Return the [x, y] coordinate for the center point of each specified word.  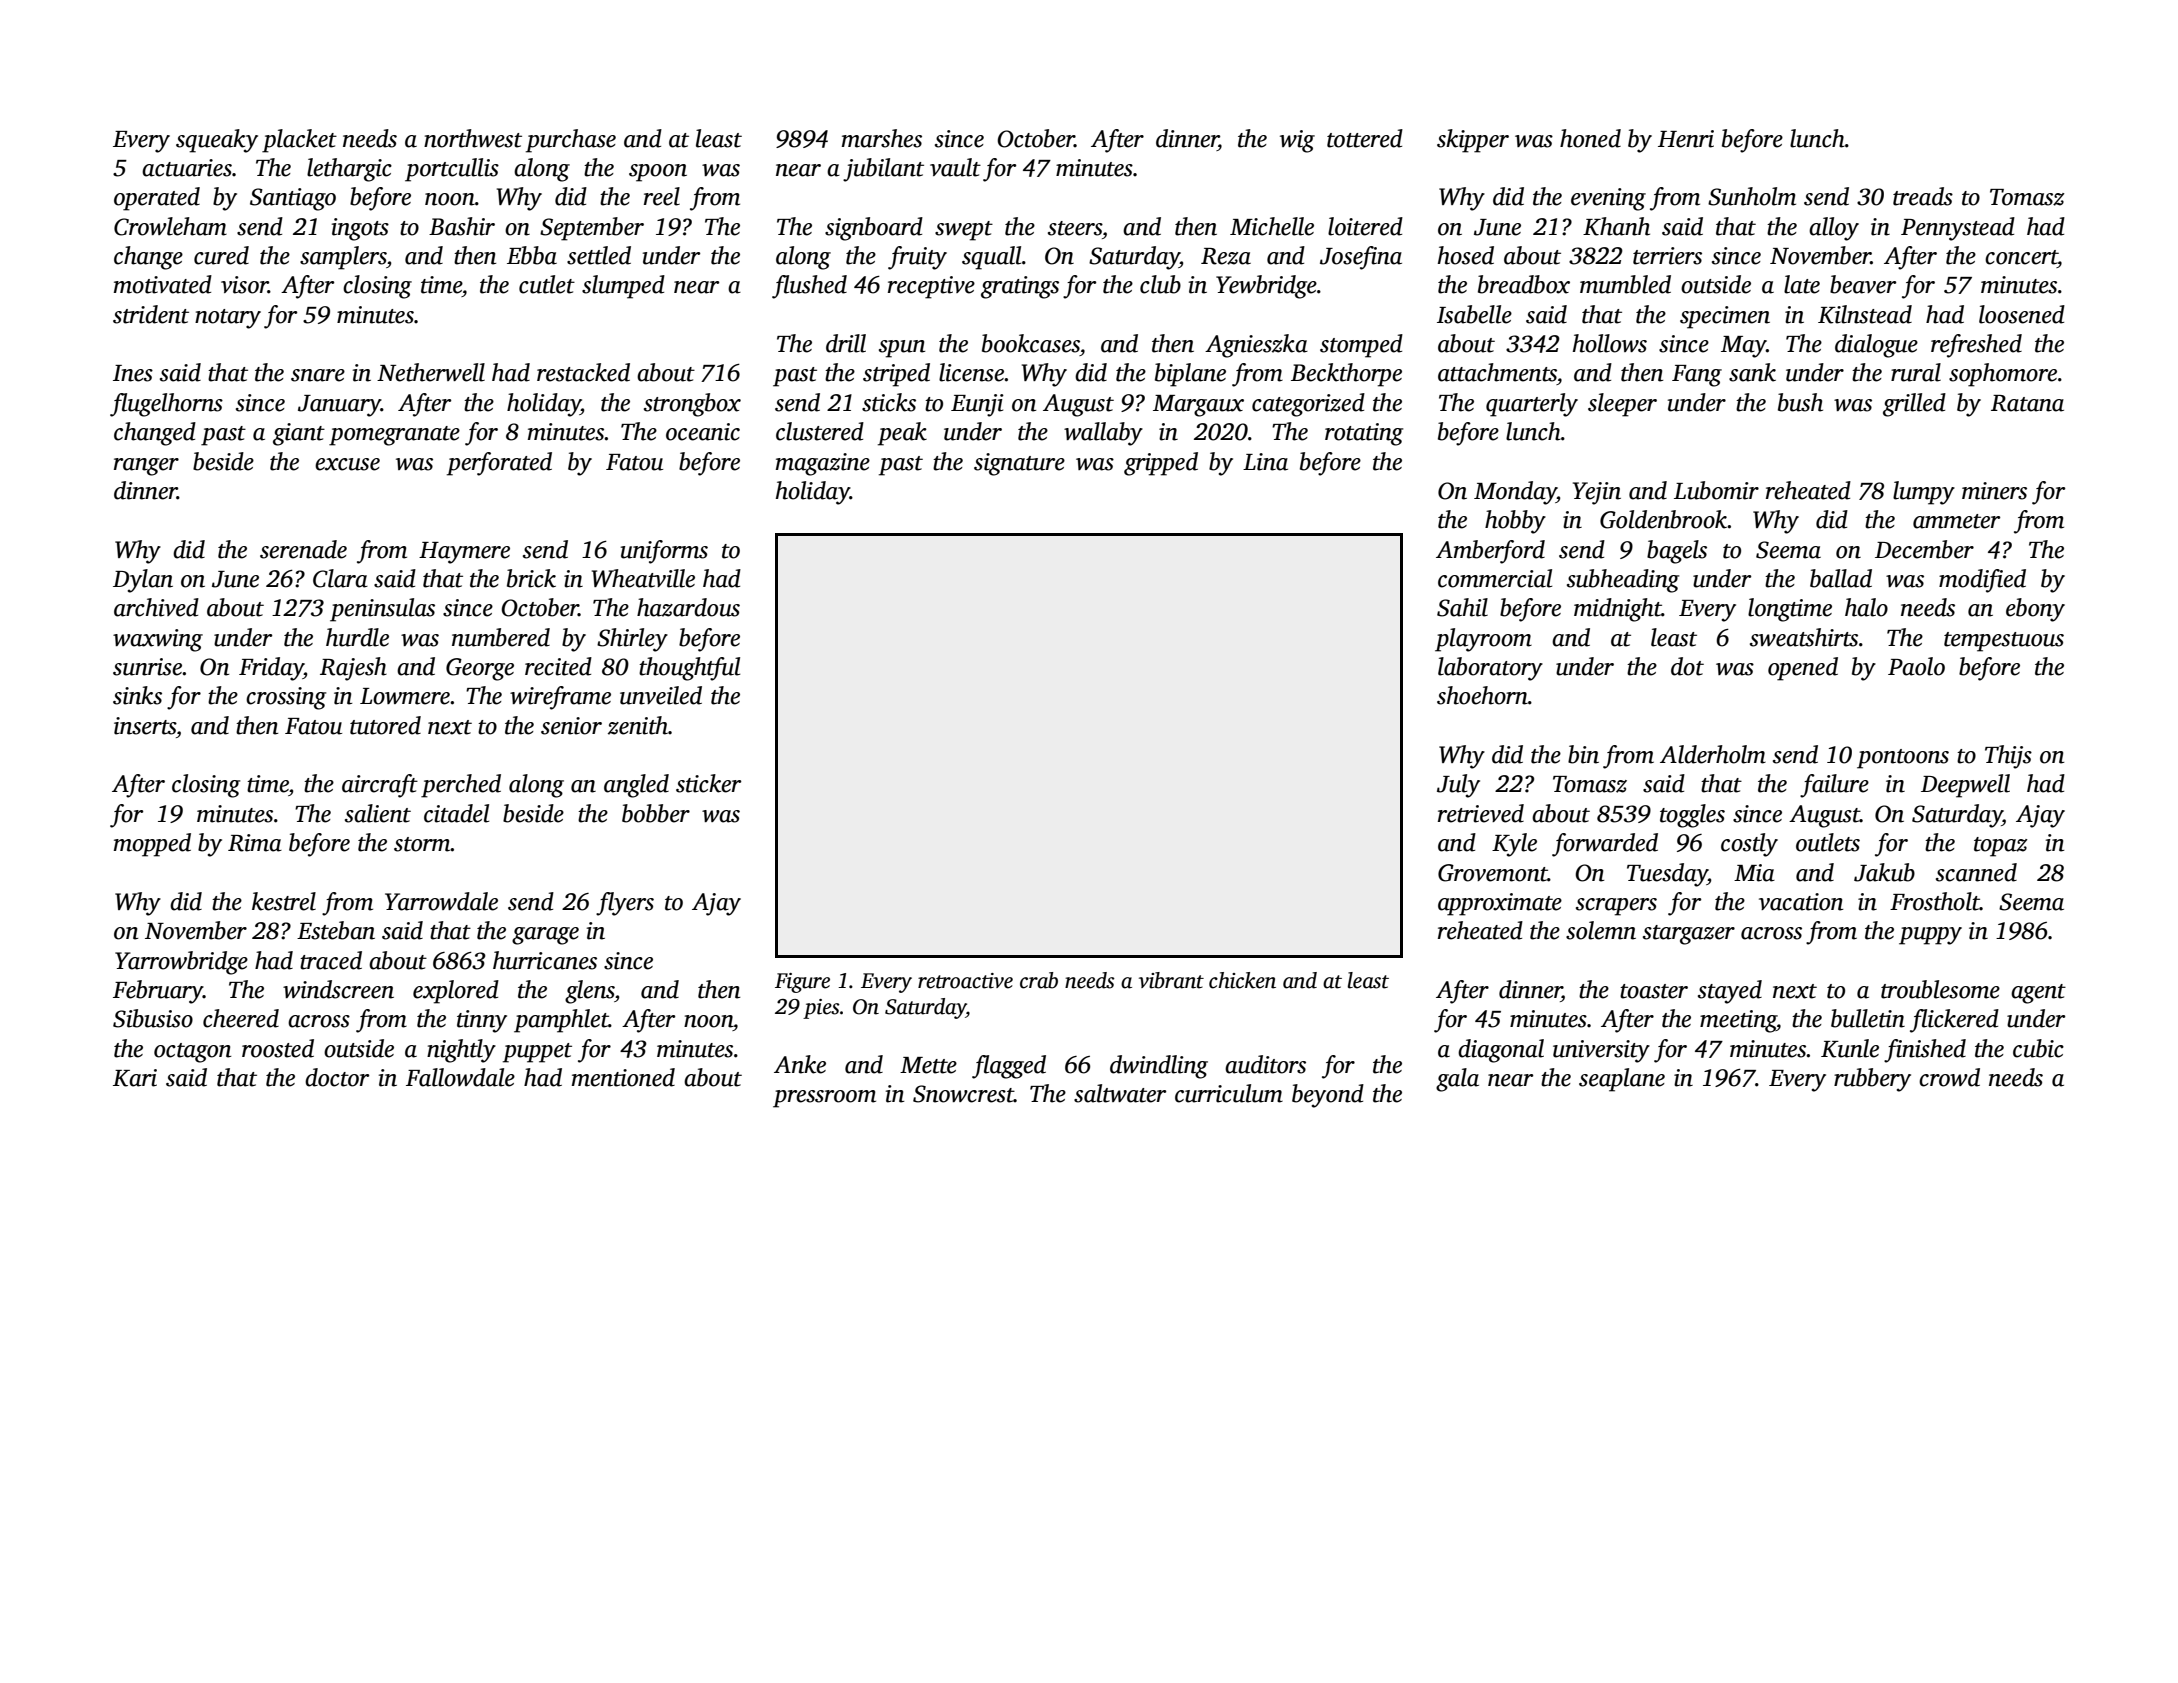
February [158, 992]
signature [1019, 464]
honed [1590, 138]
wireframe [560, 698]
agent [2038, 994]
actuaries [187, 168]
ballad [1841, 578]
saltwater [1120, 1093]
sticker [708, 783]
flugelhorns [166, 405]
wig [1297, 141]
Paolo [1916, 666]
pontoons [1903, 759]
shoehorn [1482, 695]
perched [461, 786]
